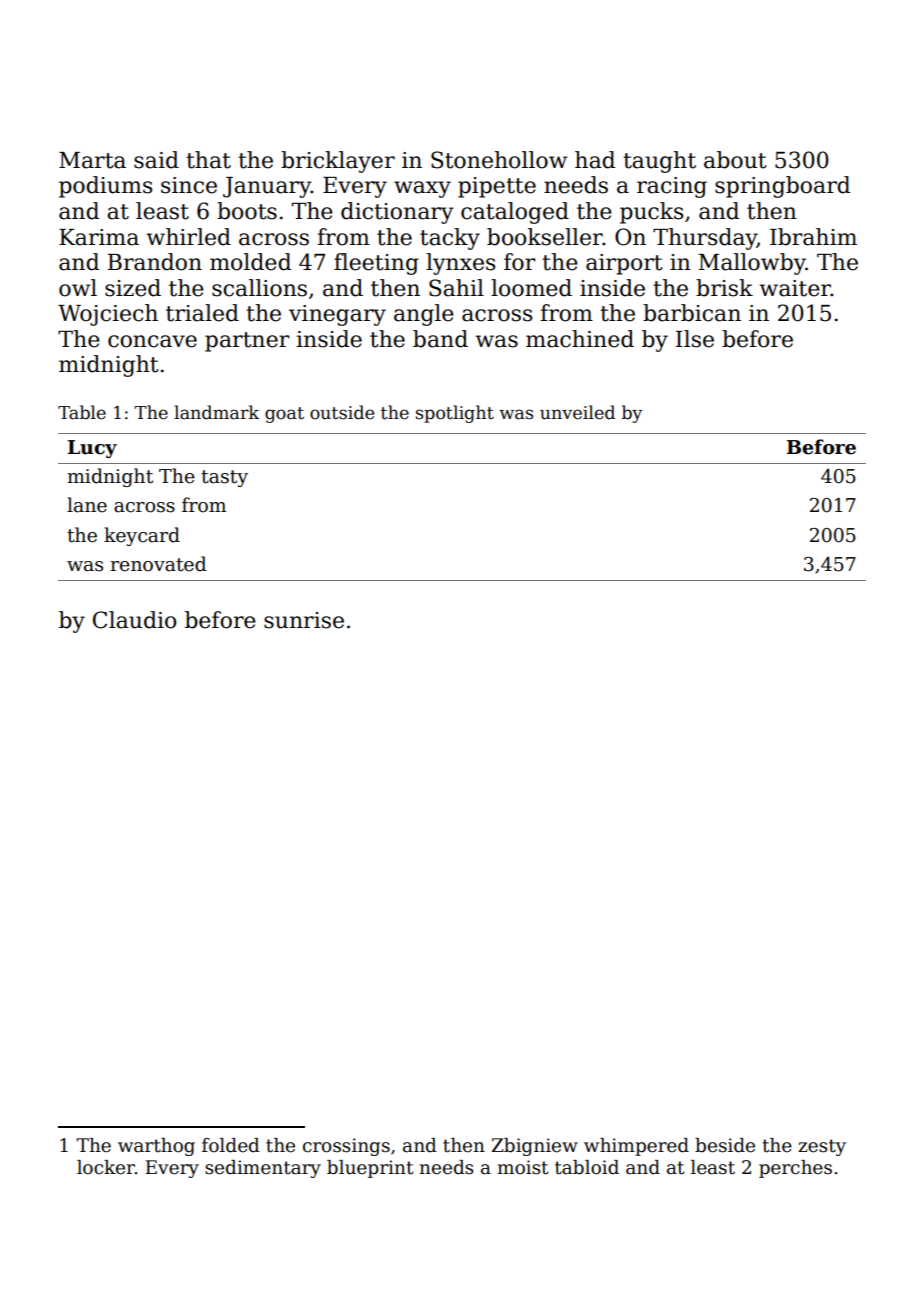 This page has height=1311, width=924. What do you see at coordinates (106, 1167) in the page?
I see `locker` at bounding box center [106, 1167].
